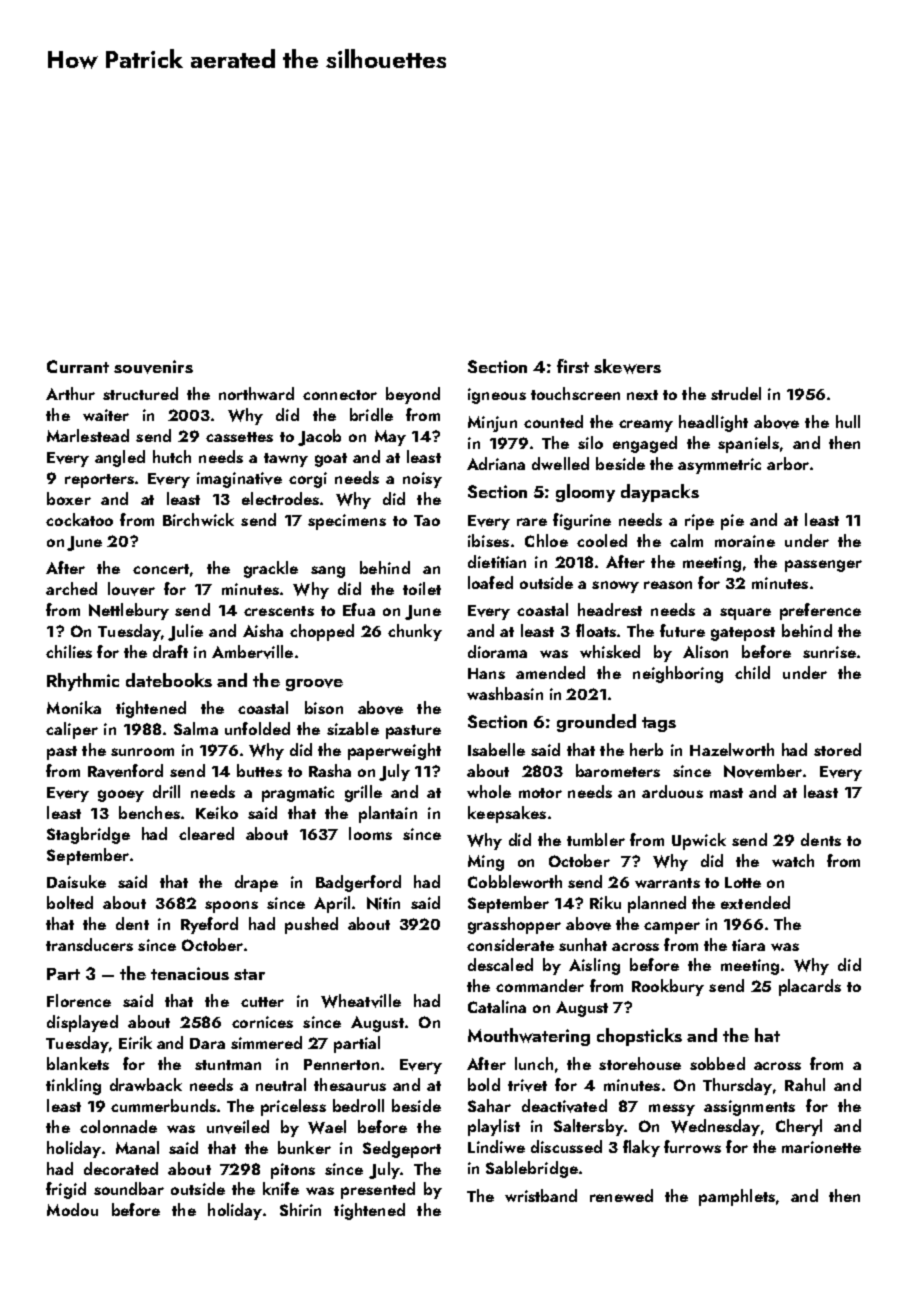 The image size is (908, 1316). I want to click on angled, so click(120, 458).
